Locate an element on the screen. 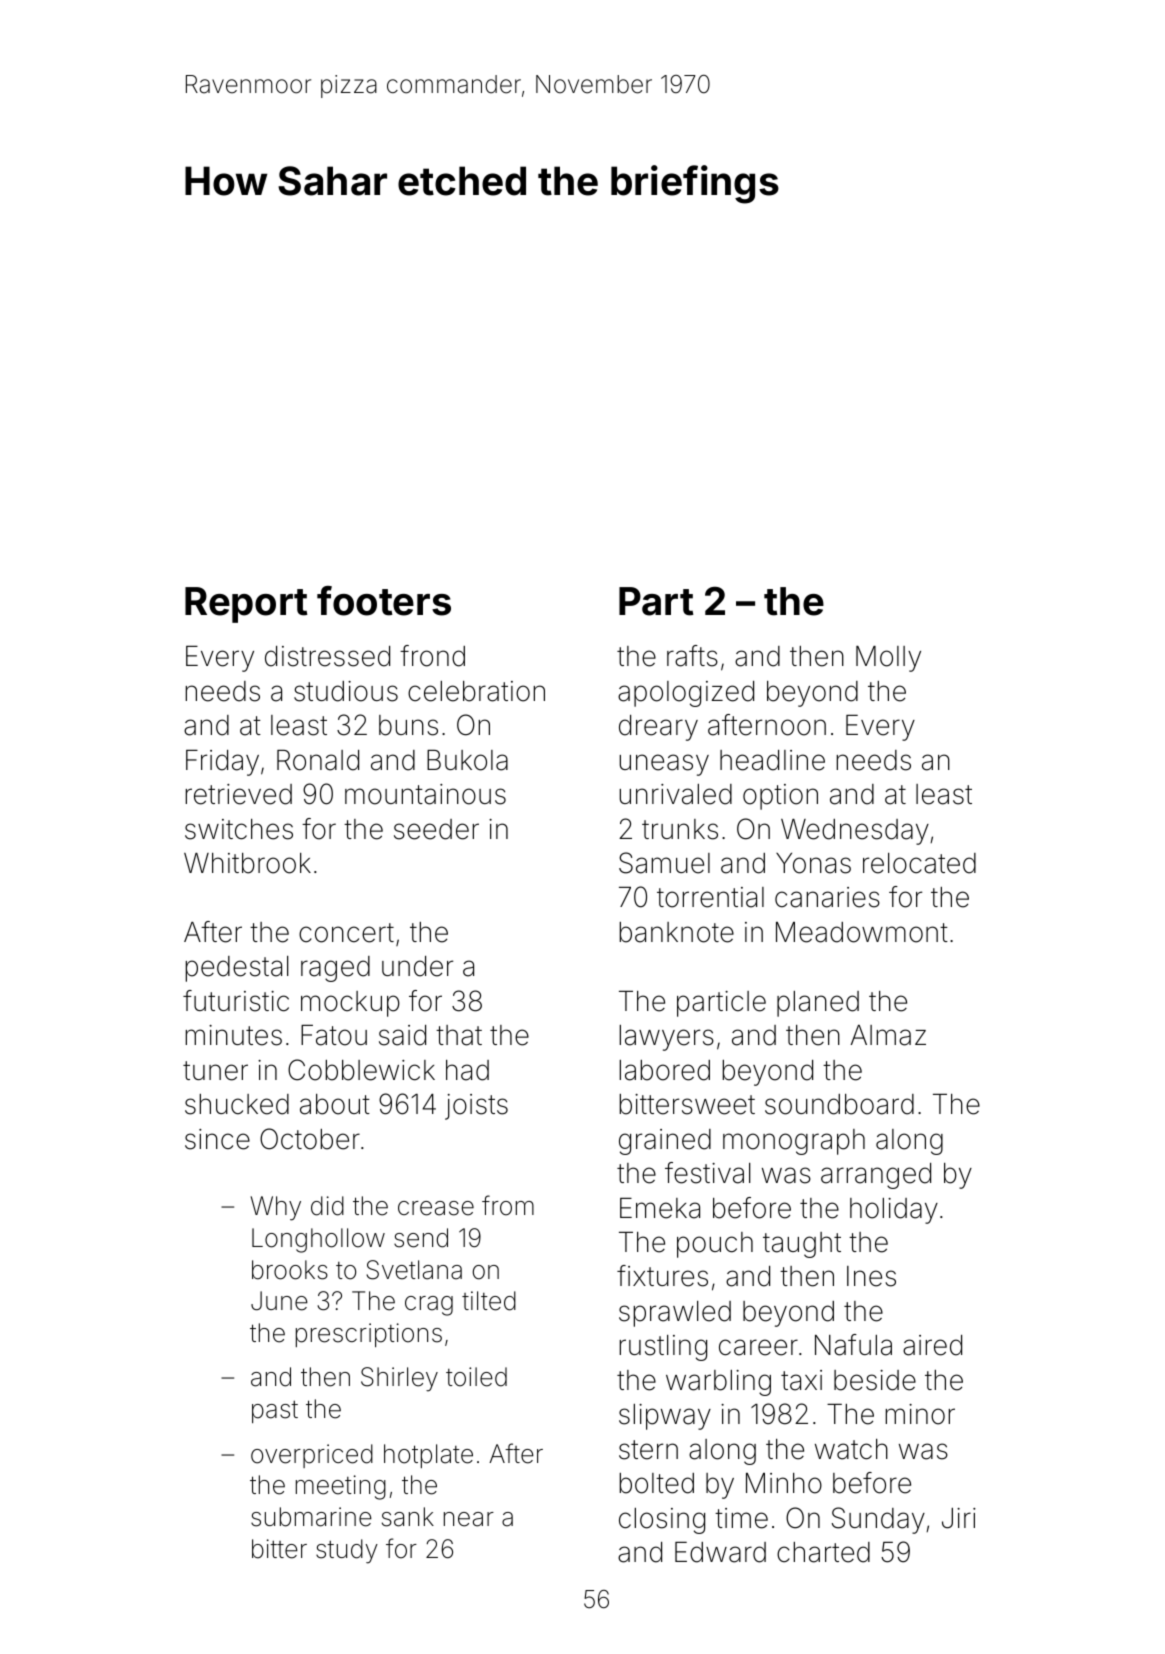  tuner is located at coordinates (215, 1071).
